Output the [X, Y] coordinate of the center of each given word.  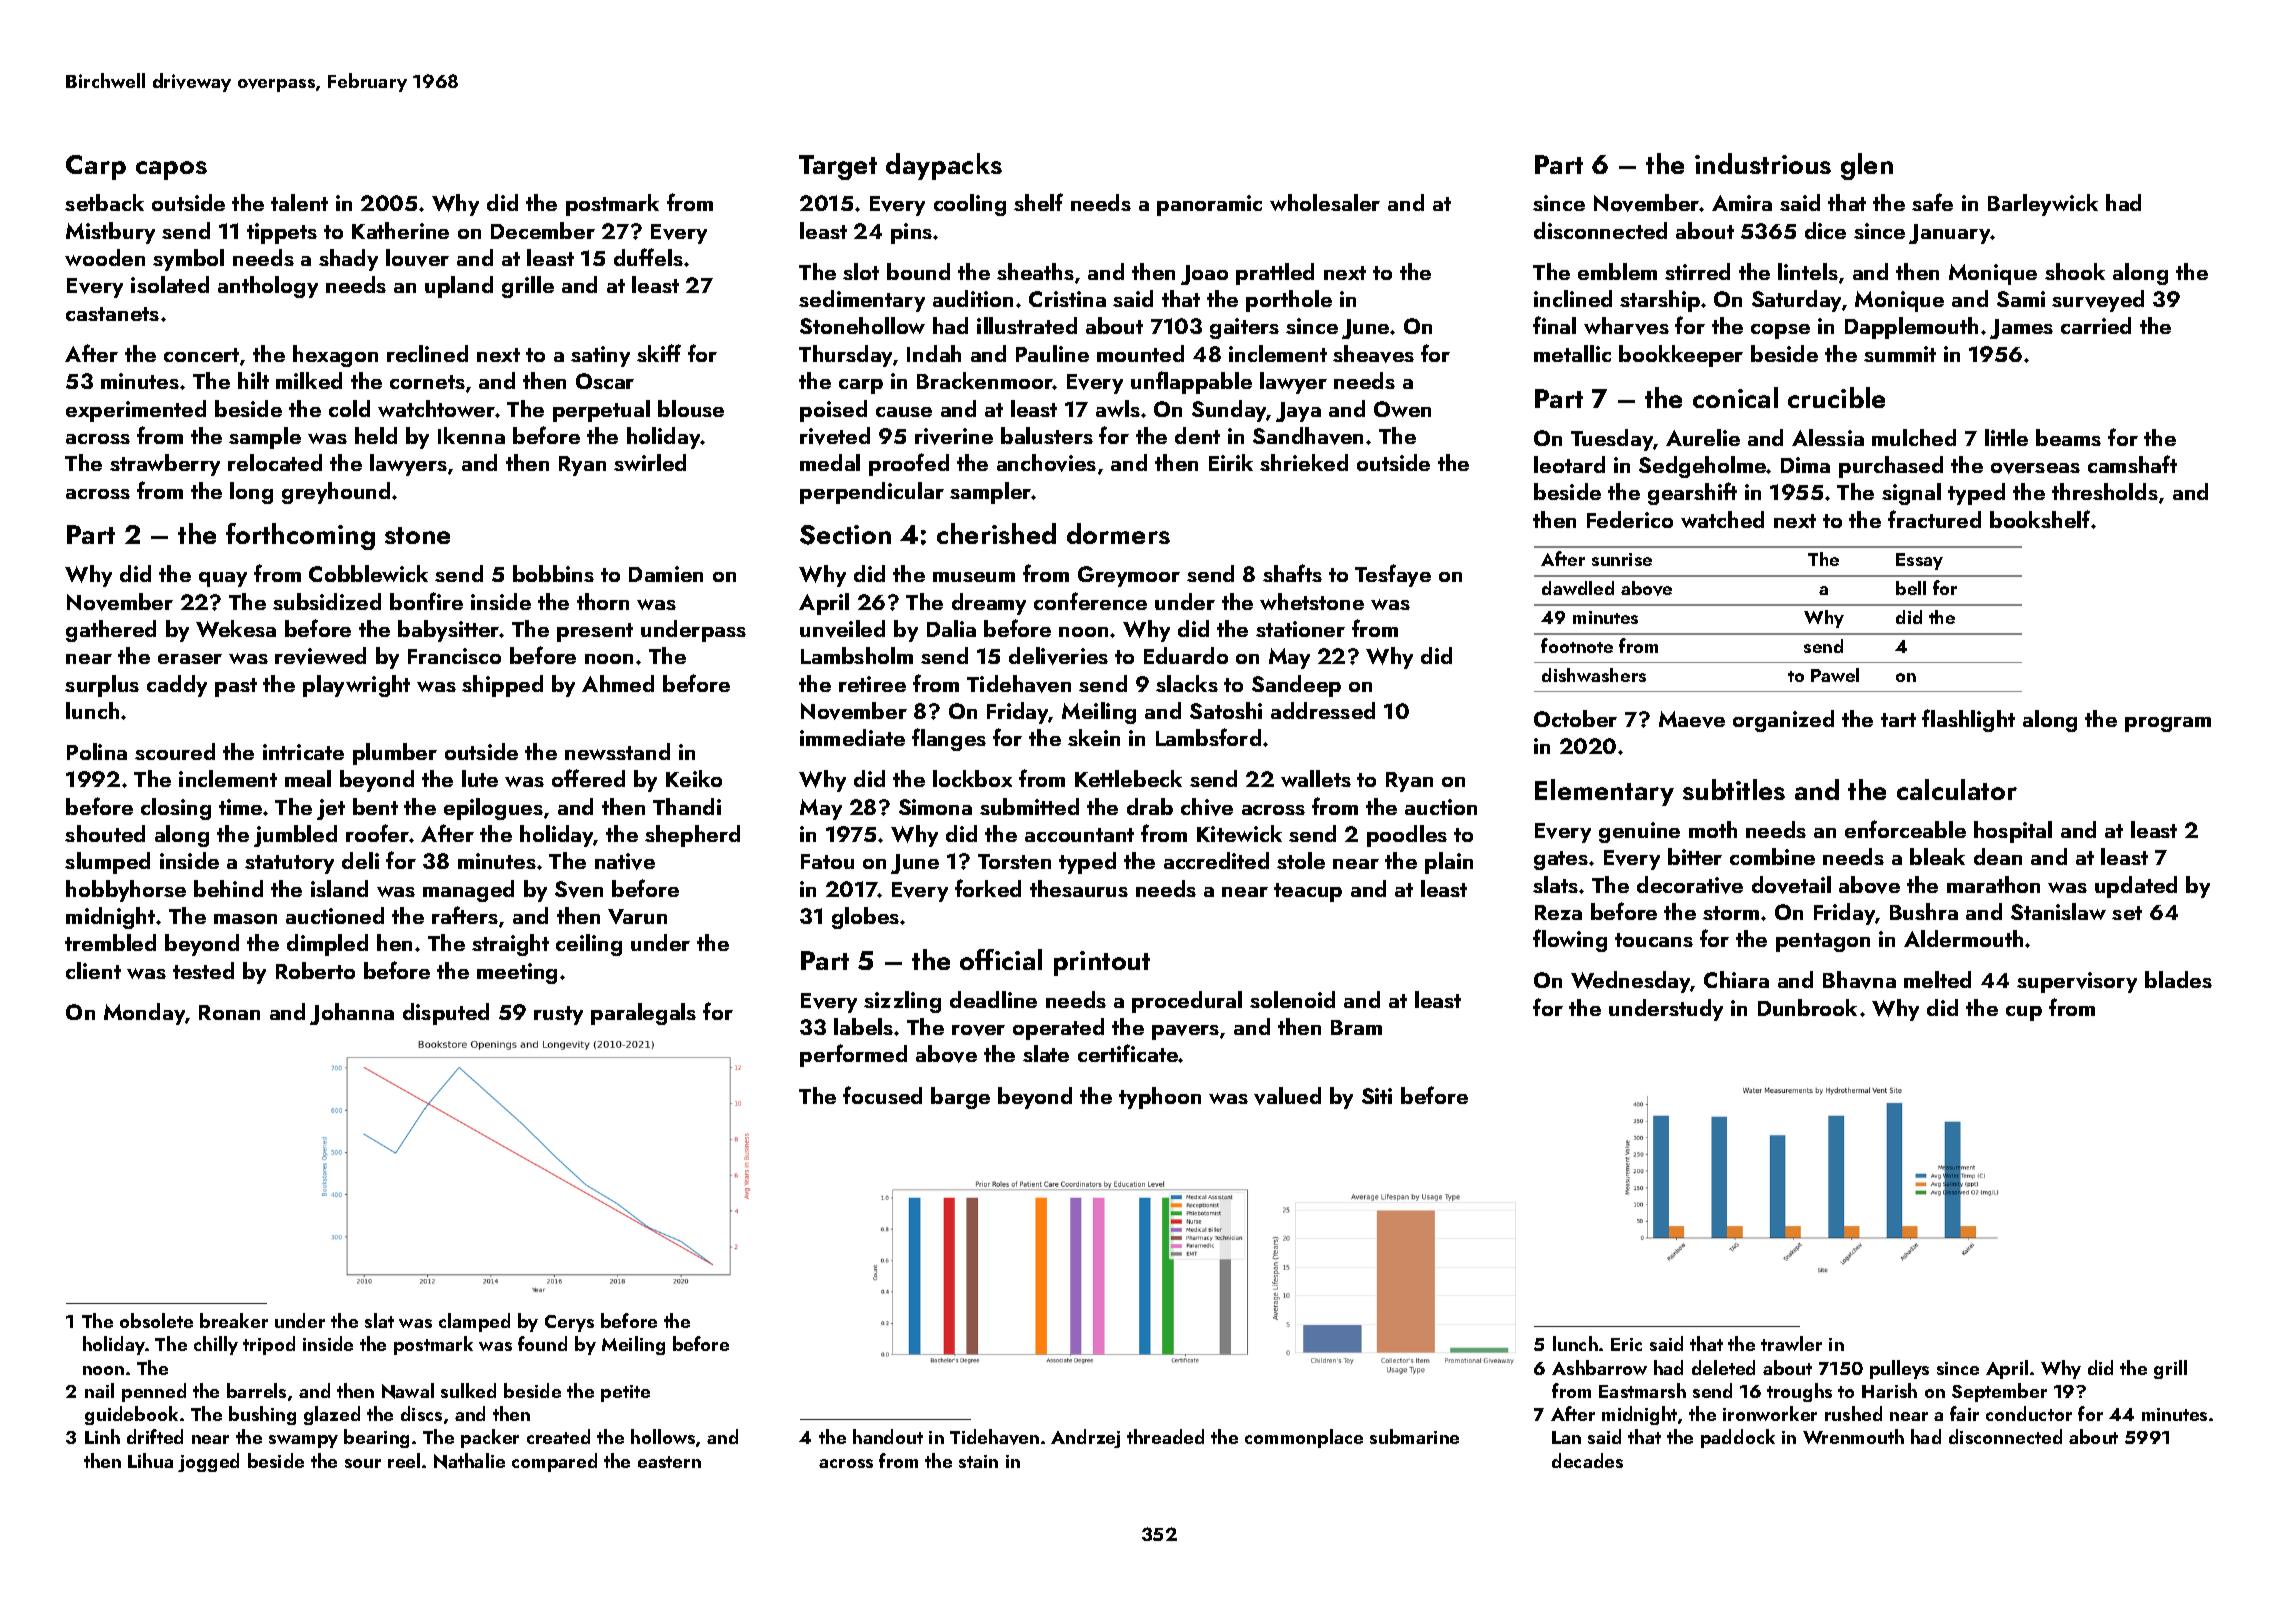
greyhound [336, 493]
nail [99, 1390]
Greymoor [1129, 576]
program [2168, 724]
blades [2178, 979]
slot [861, 271]
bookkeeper [1681, 356]
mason [245, 919]
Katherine [400, 230]
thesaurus [1079, 888]
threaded [1165, 1436]
